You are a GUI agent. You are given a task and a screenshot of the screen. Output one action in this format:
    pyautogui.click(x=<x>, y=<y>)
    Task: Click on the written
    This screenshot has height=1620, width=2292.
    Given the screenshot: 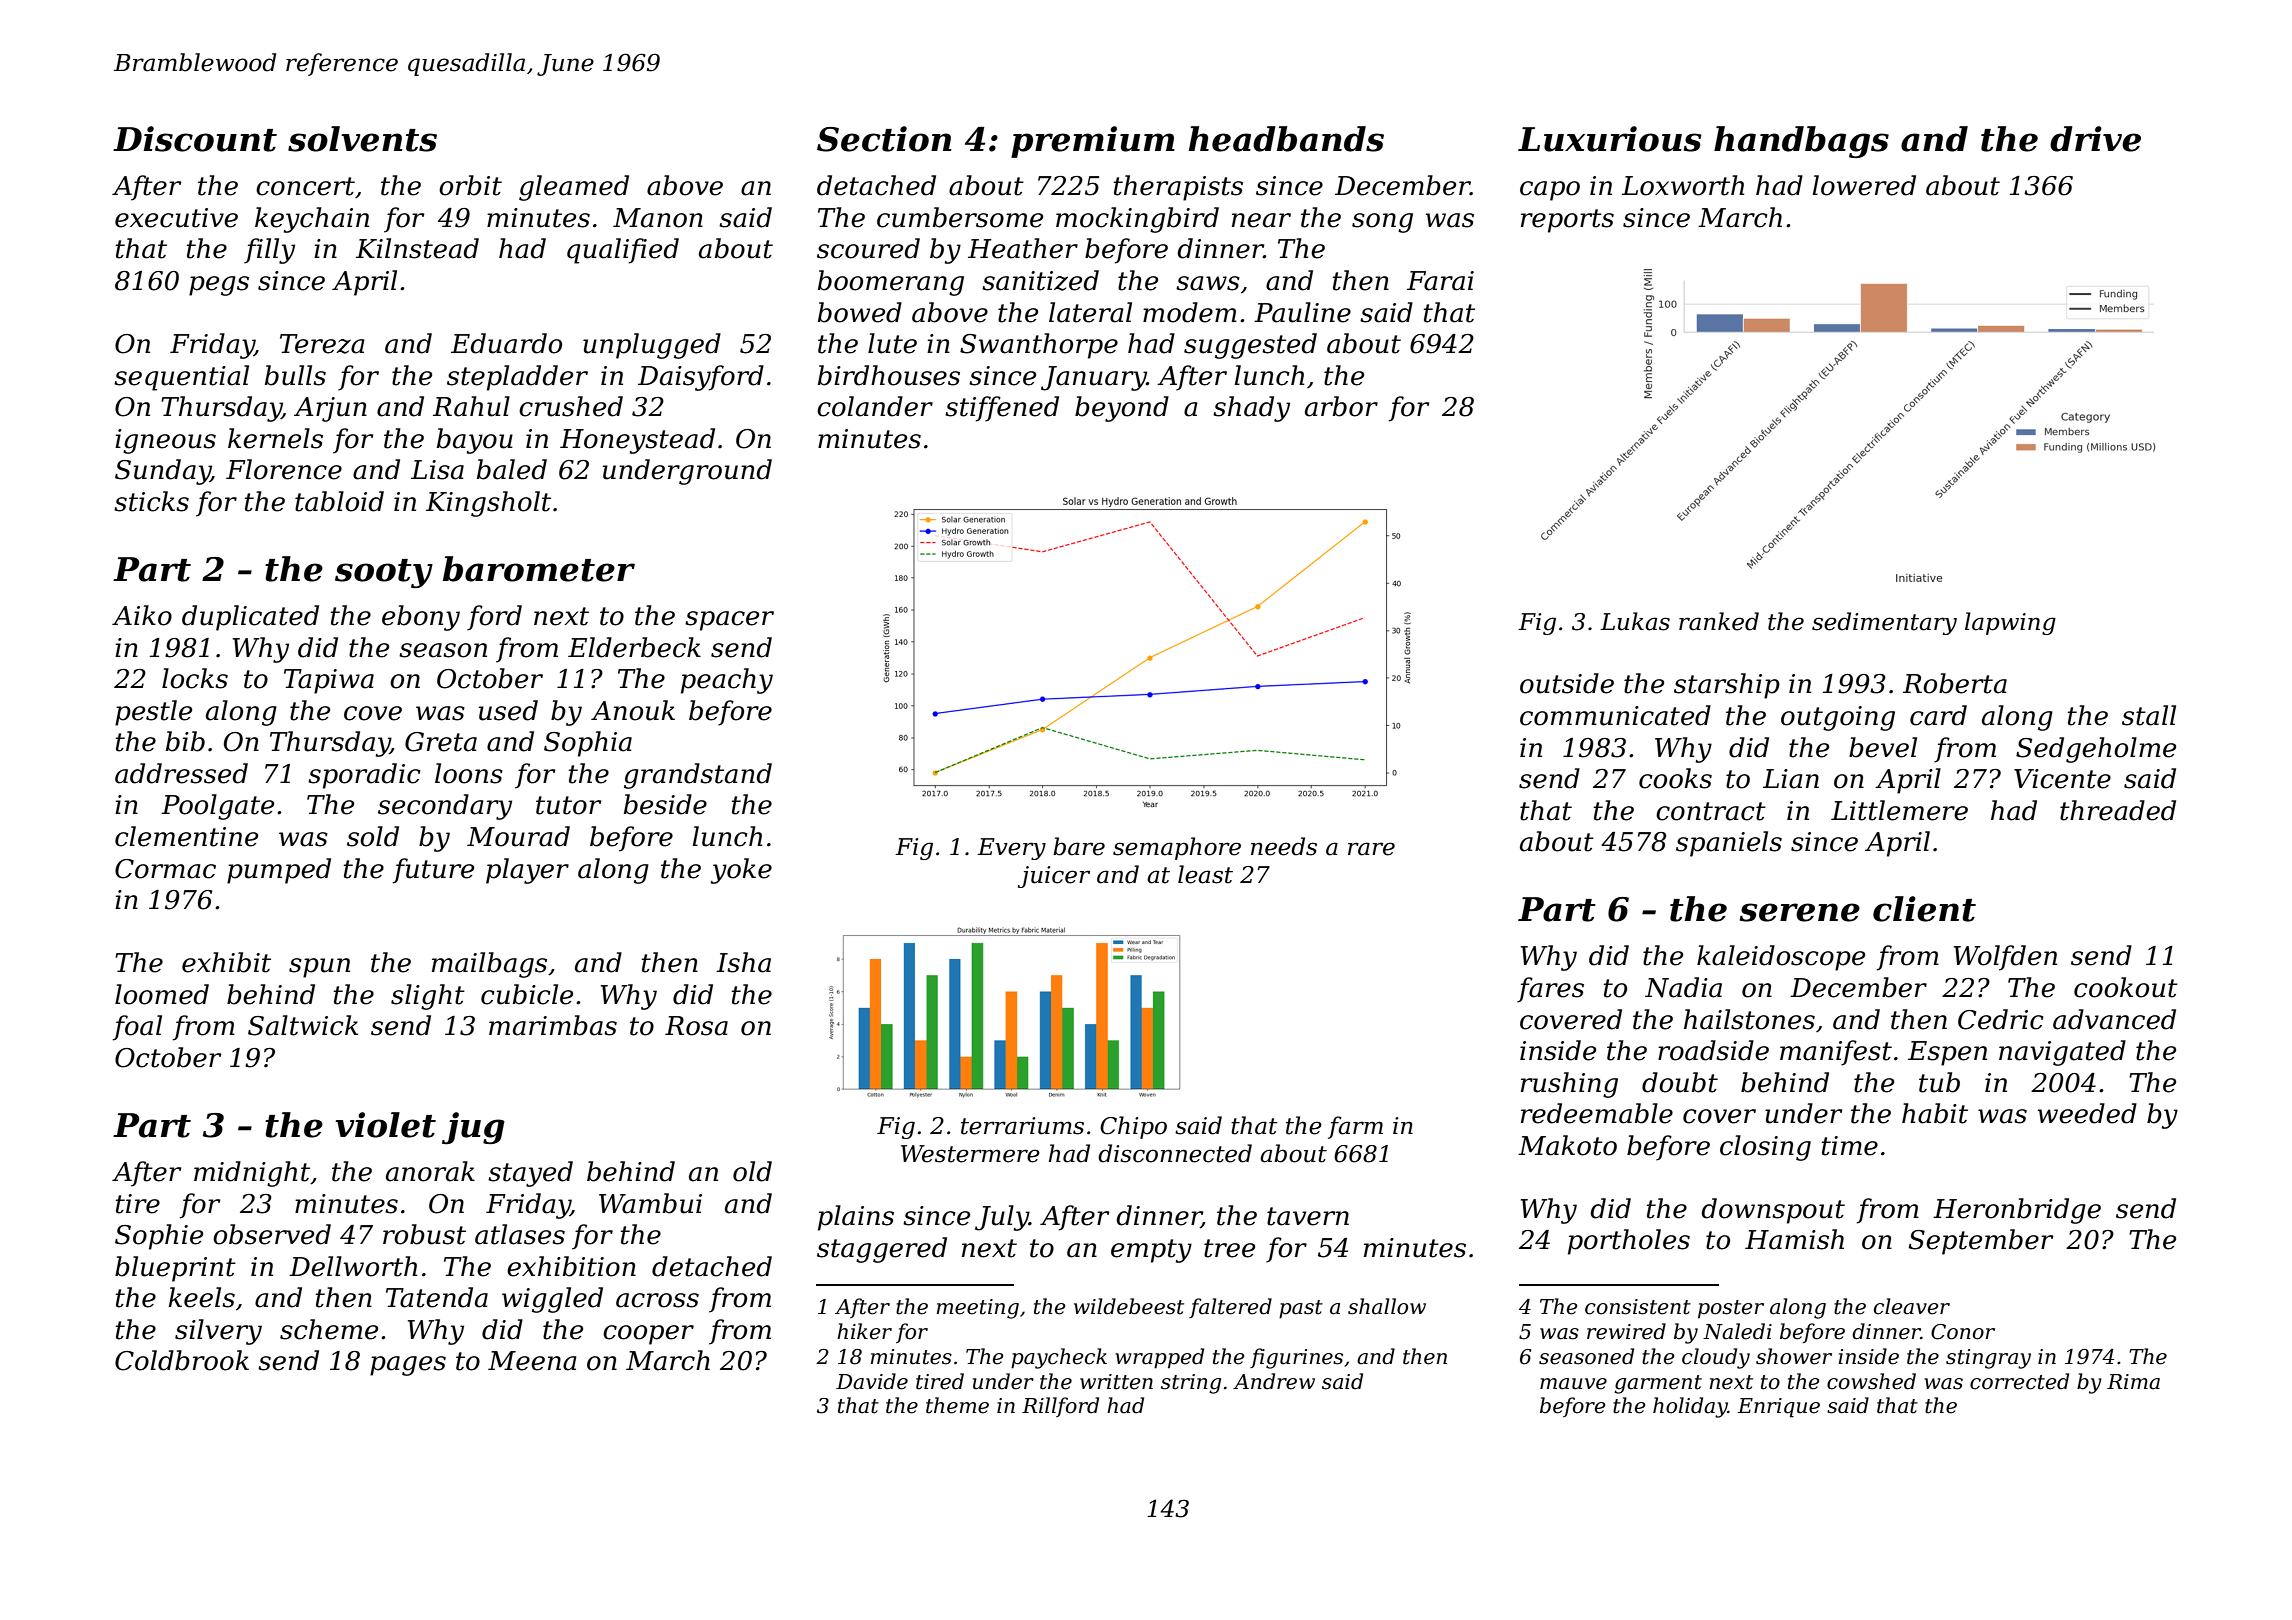 What is the action you would take?
    pyautogui.click(x=1116, y=1382)
